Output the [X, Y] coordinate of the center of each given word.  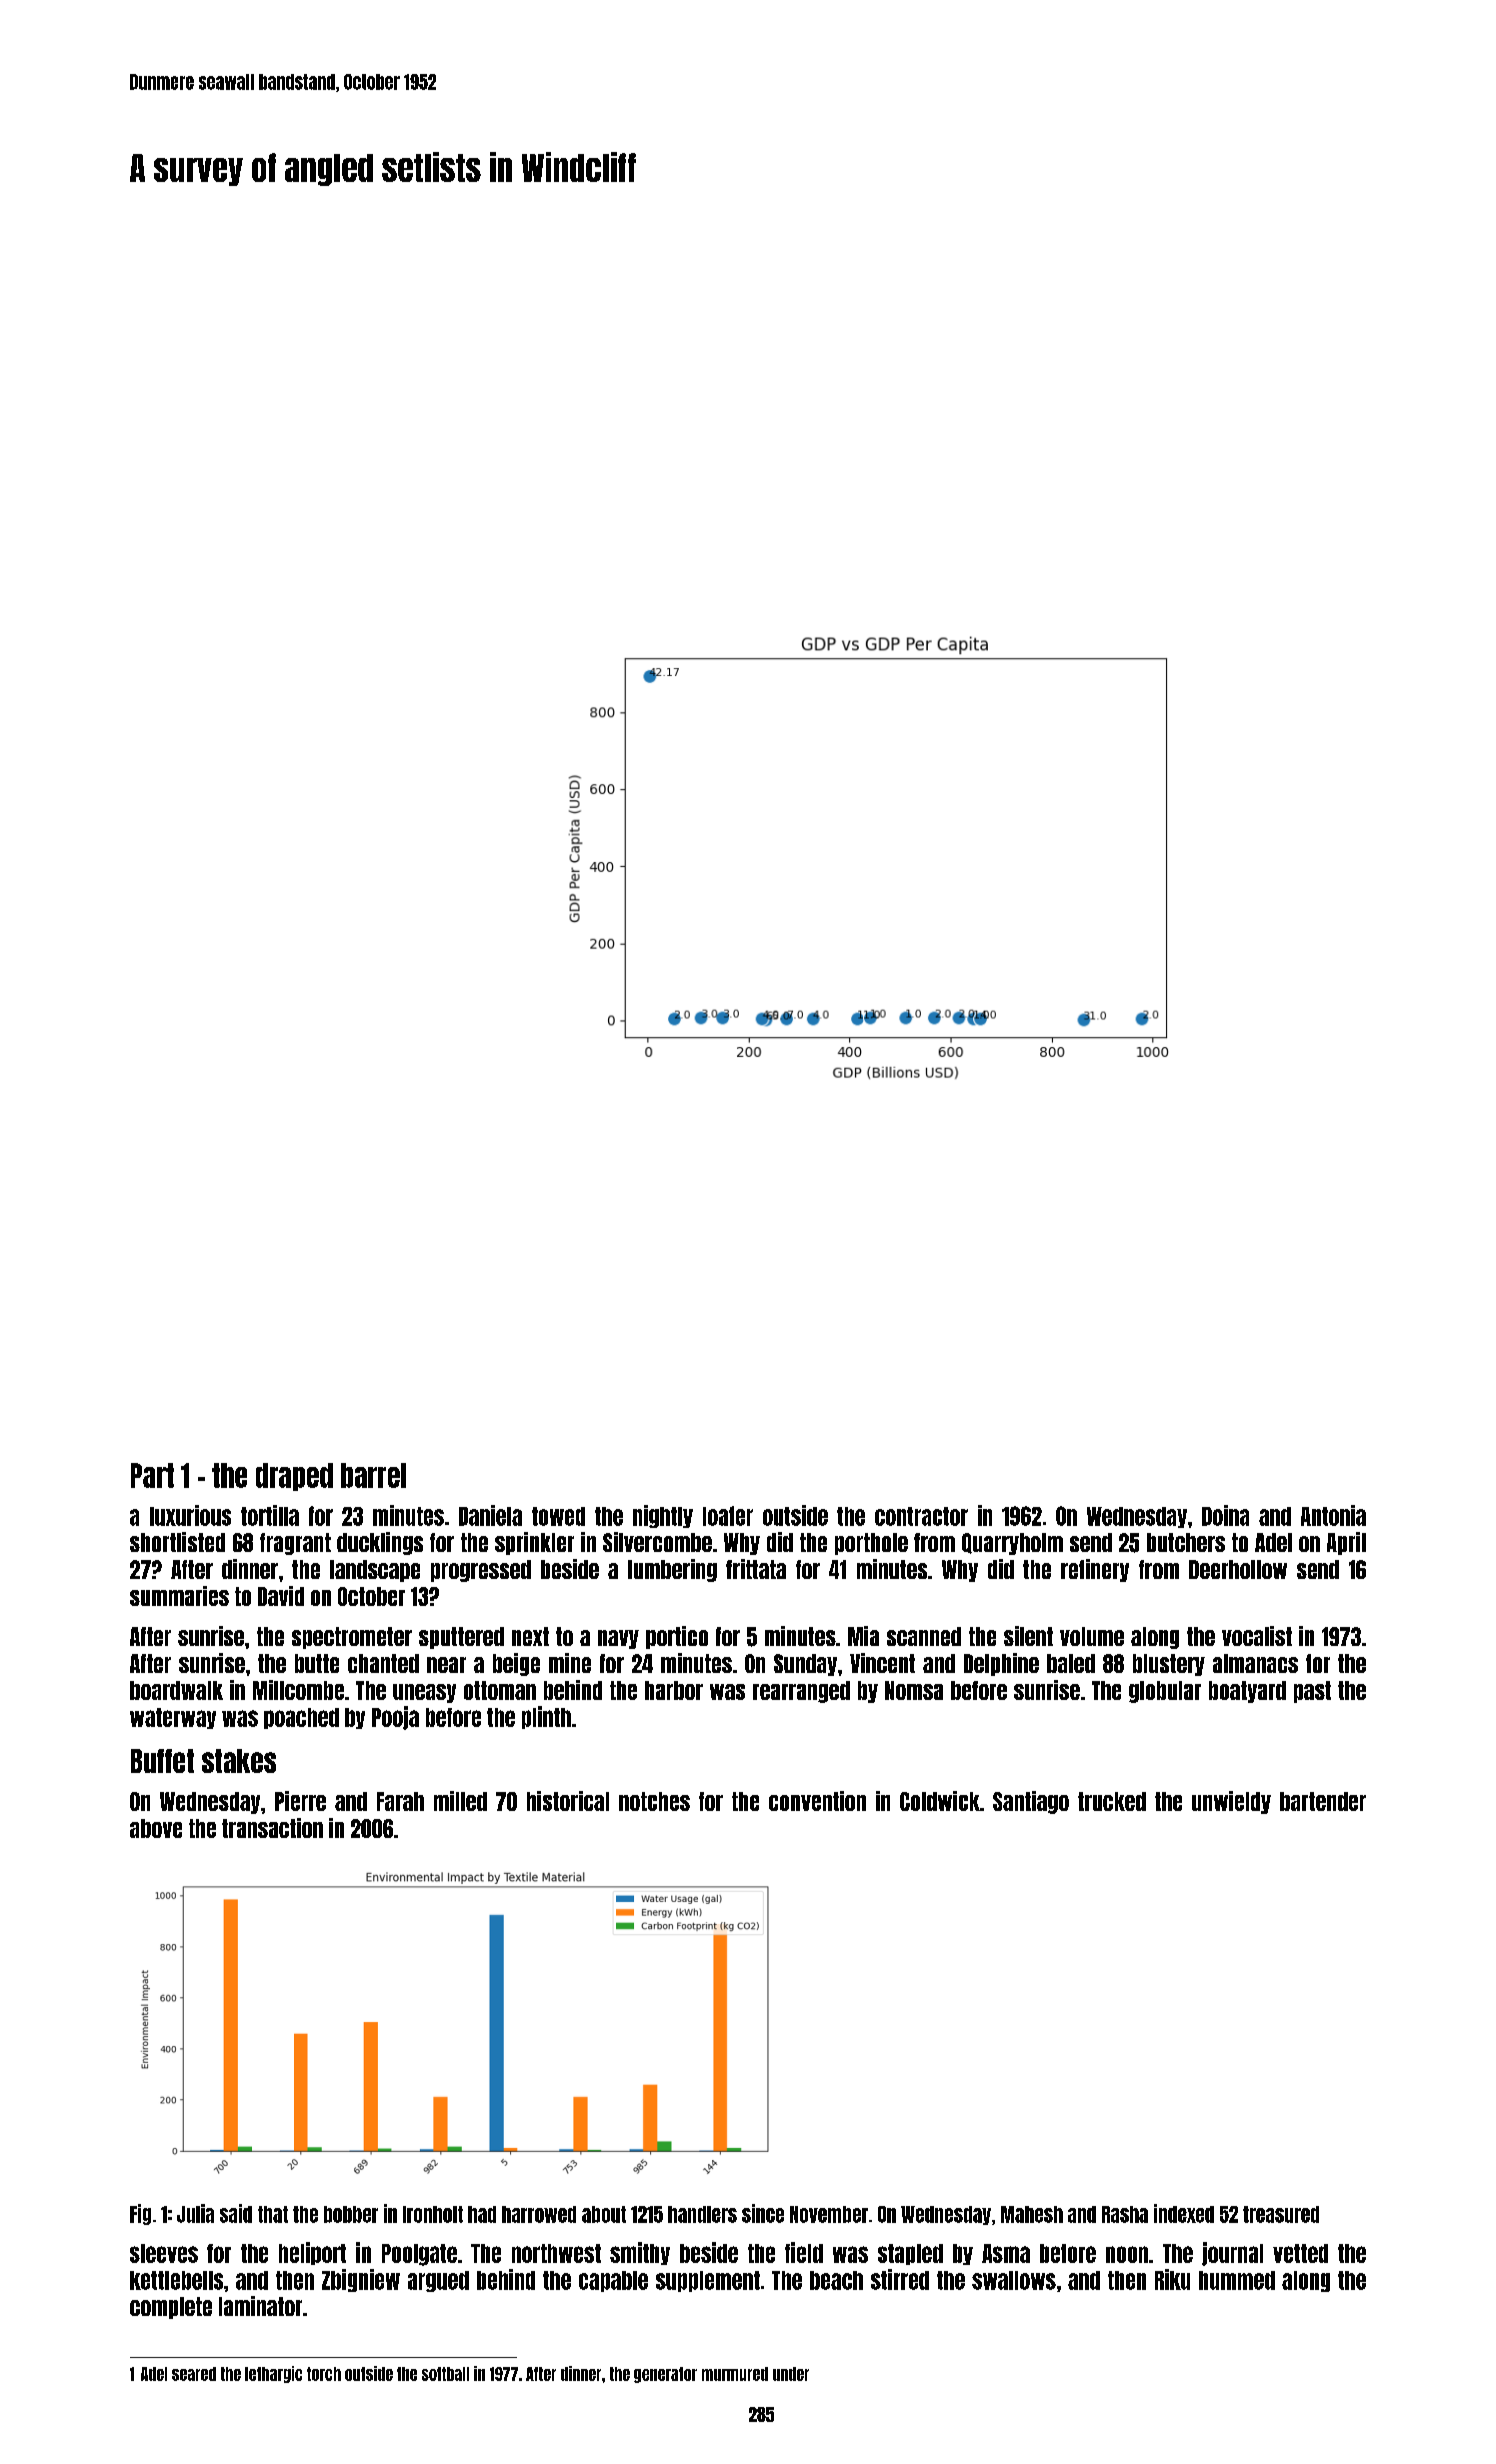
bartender [1323, 1801]
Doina [1225, 1515]
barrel [373, 1475]
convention [817, 1801]
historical [568, 1801]
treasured [1281, 2214]
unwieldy [1231, 1802]
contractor [921, 1516]
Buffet [162, 1761]
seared [194, 2374]
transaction [272, 1828]
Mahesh [1032, 2214]
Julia [195, 2213]
